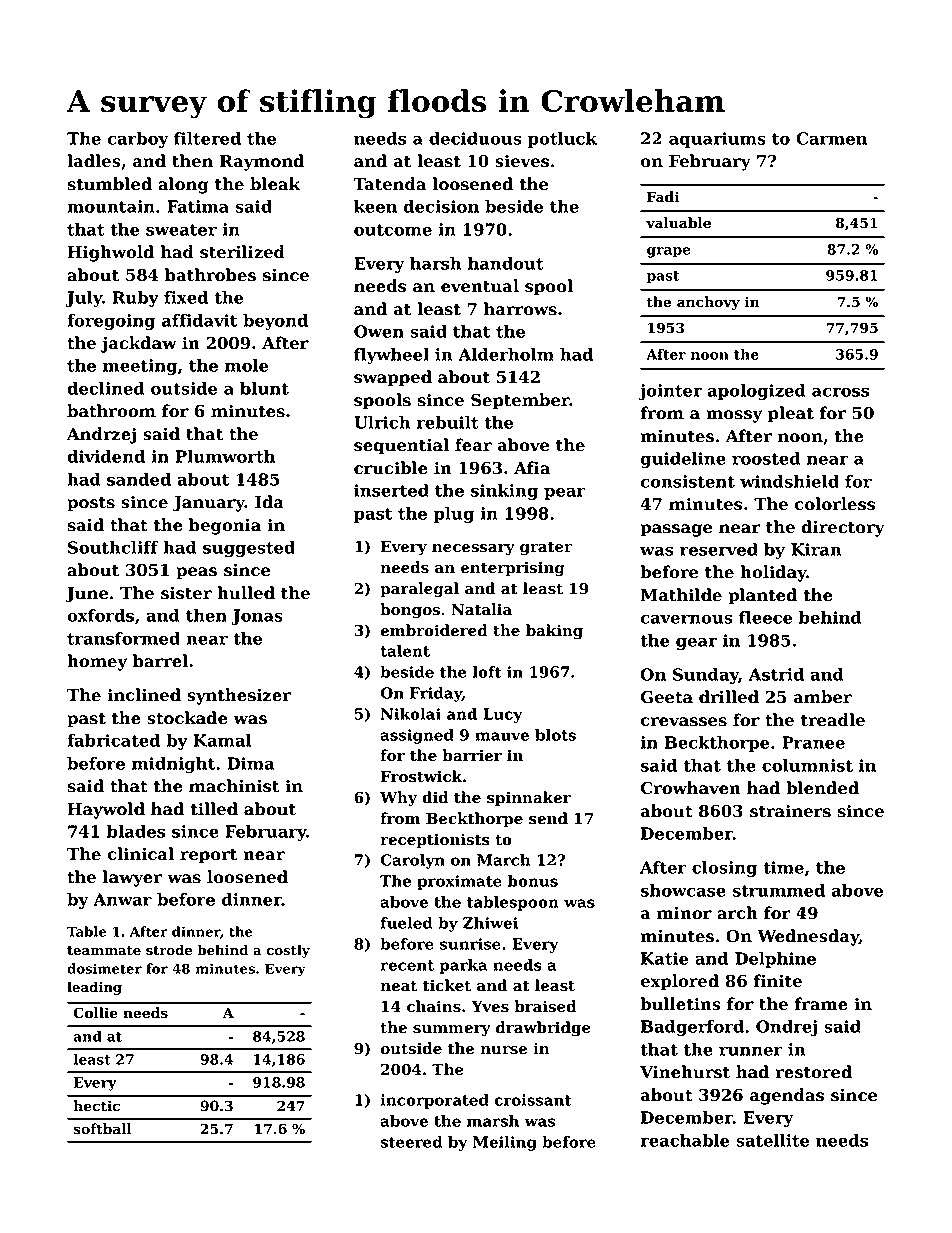 This screenshot has width=952, height=1233. I want to click on Meiling, so click(505, 1143).
